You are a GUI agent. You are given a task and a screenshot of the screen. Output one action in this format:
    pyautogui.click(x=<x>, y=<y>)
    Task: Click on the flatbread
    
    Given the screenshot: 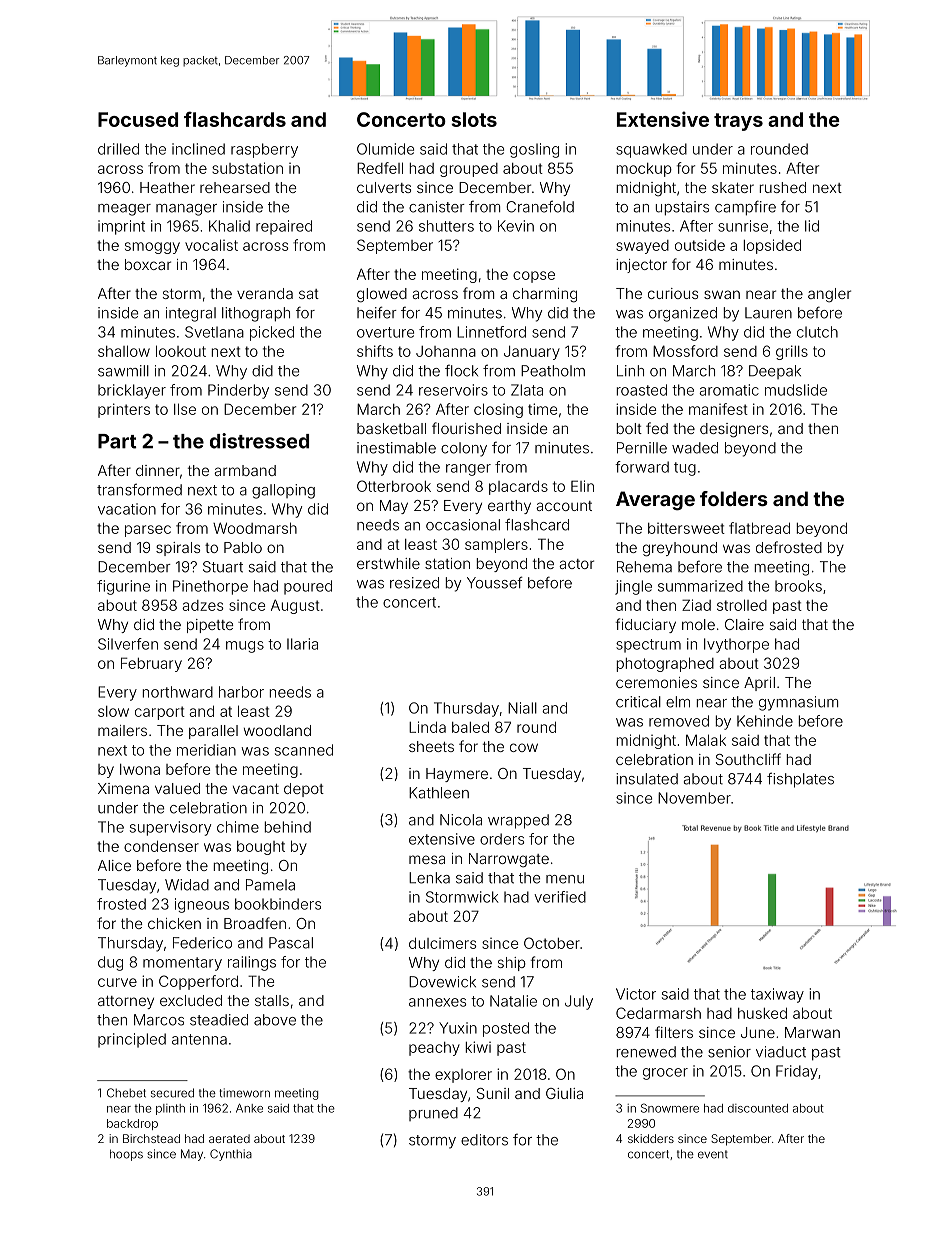 What is the action you would take?
    pyautogui.click(x=759, y=528)
